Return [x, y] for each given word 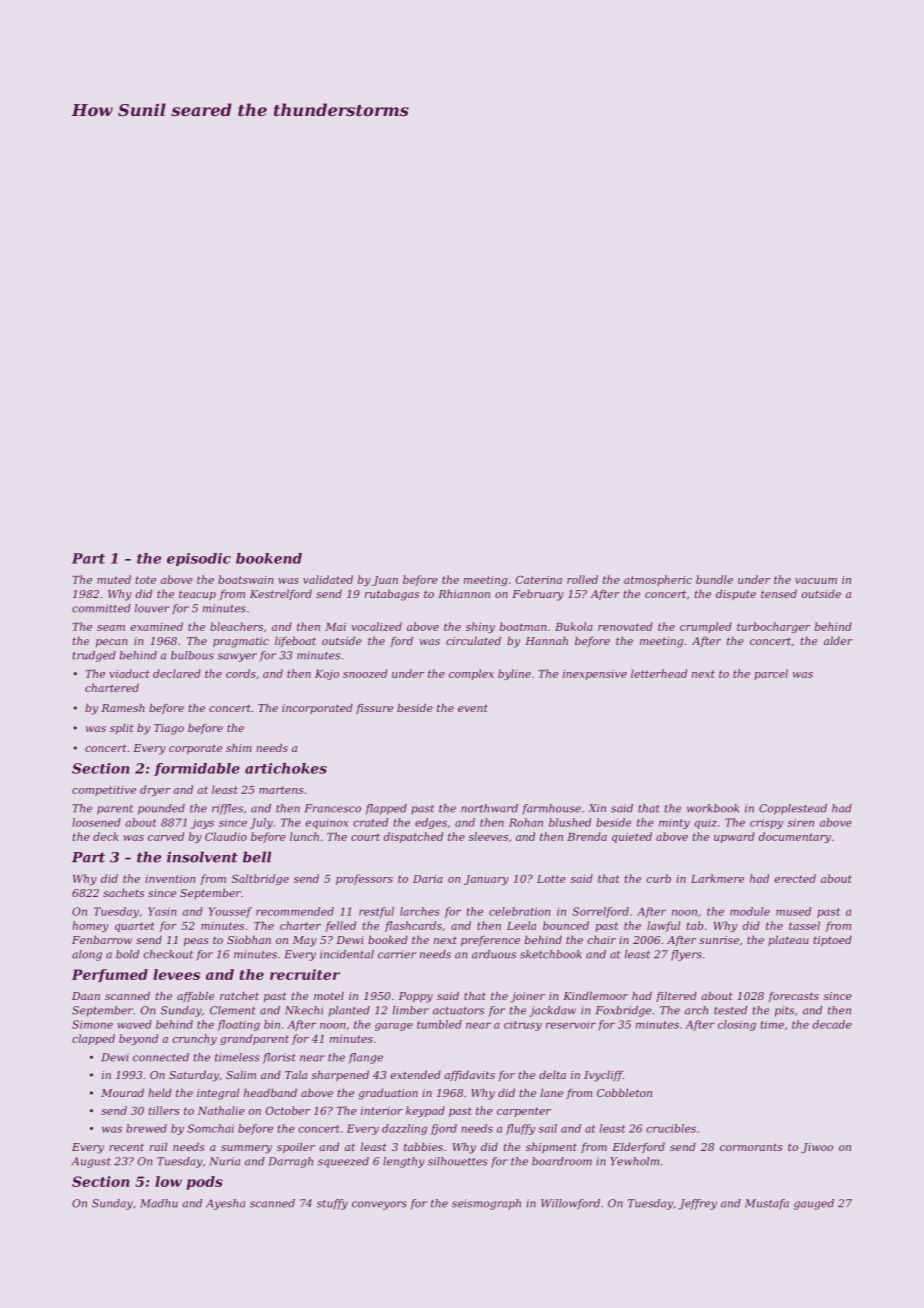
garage [394, 1027]
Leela [521, 925]
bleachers [236, 626]
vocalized [376, 626]
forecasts [793, 997]
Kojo [327, 675]
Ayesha [225, 1204]
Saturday [194, 1076]
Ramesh [123, 707]
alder [838, 640]
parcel [771, 674]
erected [795, 878]
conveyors [379, 1205]
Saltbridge [260, 879]
